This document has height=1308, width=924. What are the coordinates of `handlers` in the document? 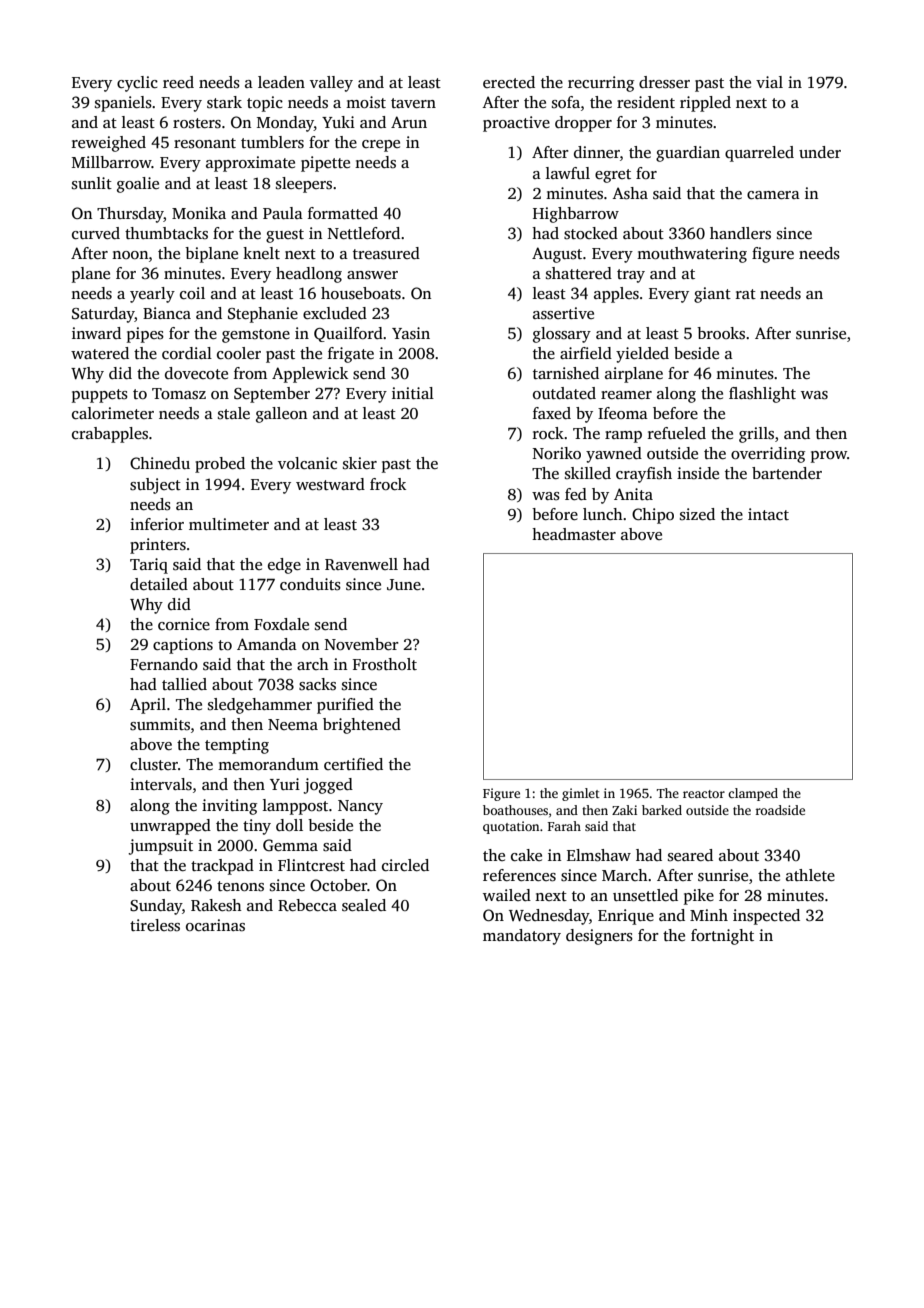 It's located at (740, 233).
